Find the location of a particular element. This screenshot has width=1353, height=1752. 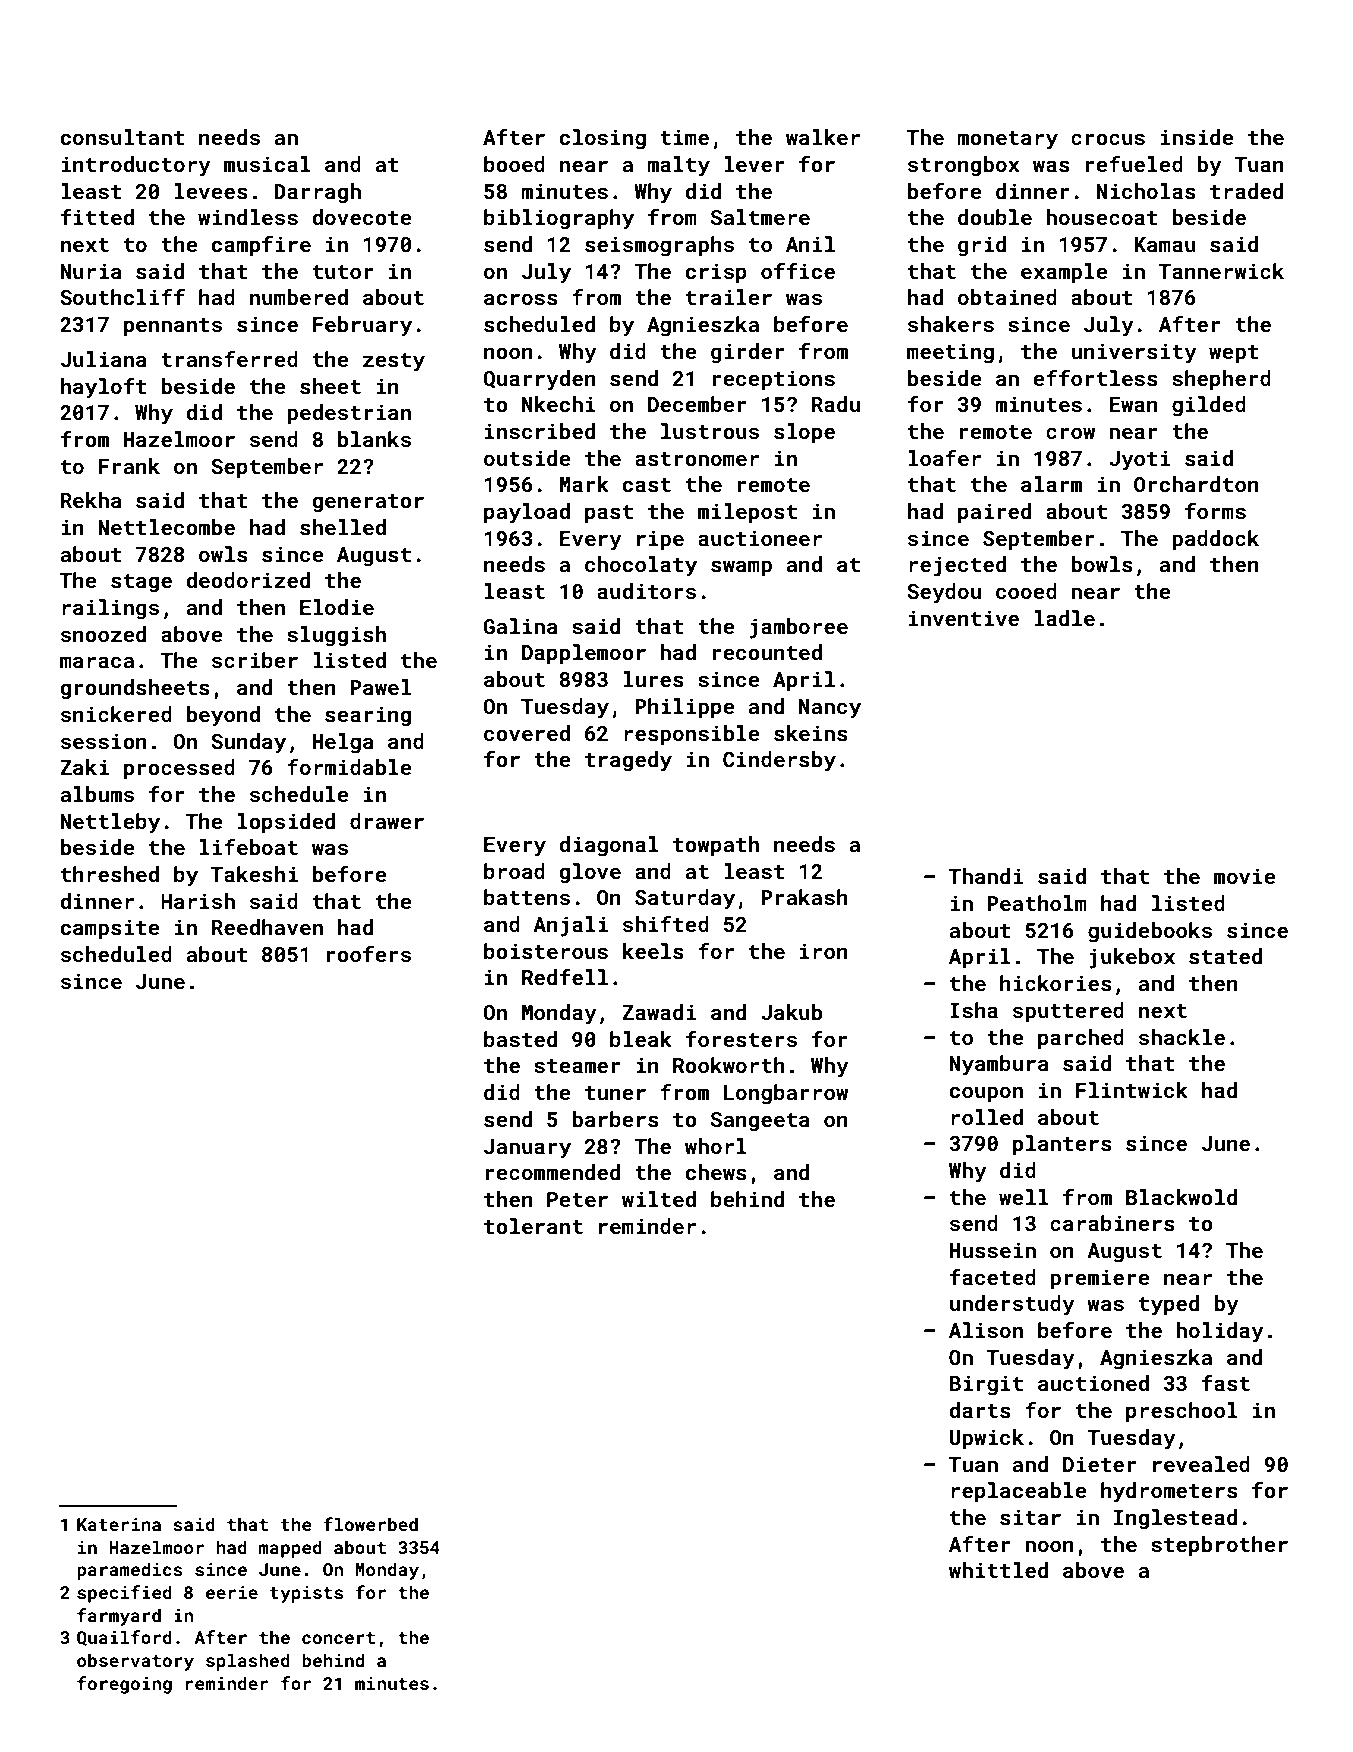

lifeboat is located at coordinates (249, 847).
